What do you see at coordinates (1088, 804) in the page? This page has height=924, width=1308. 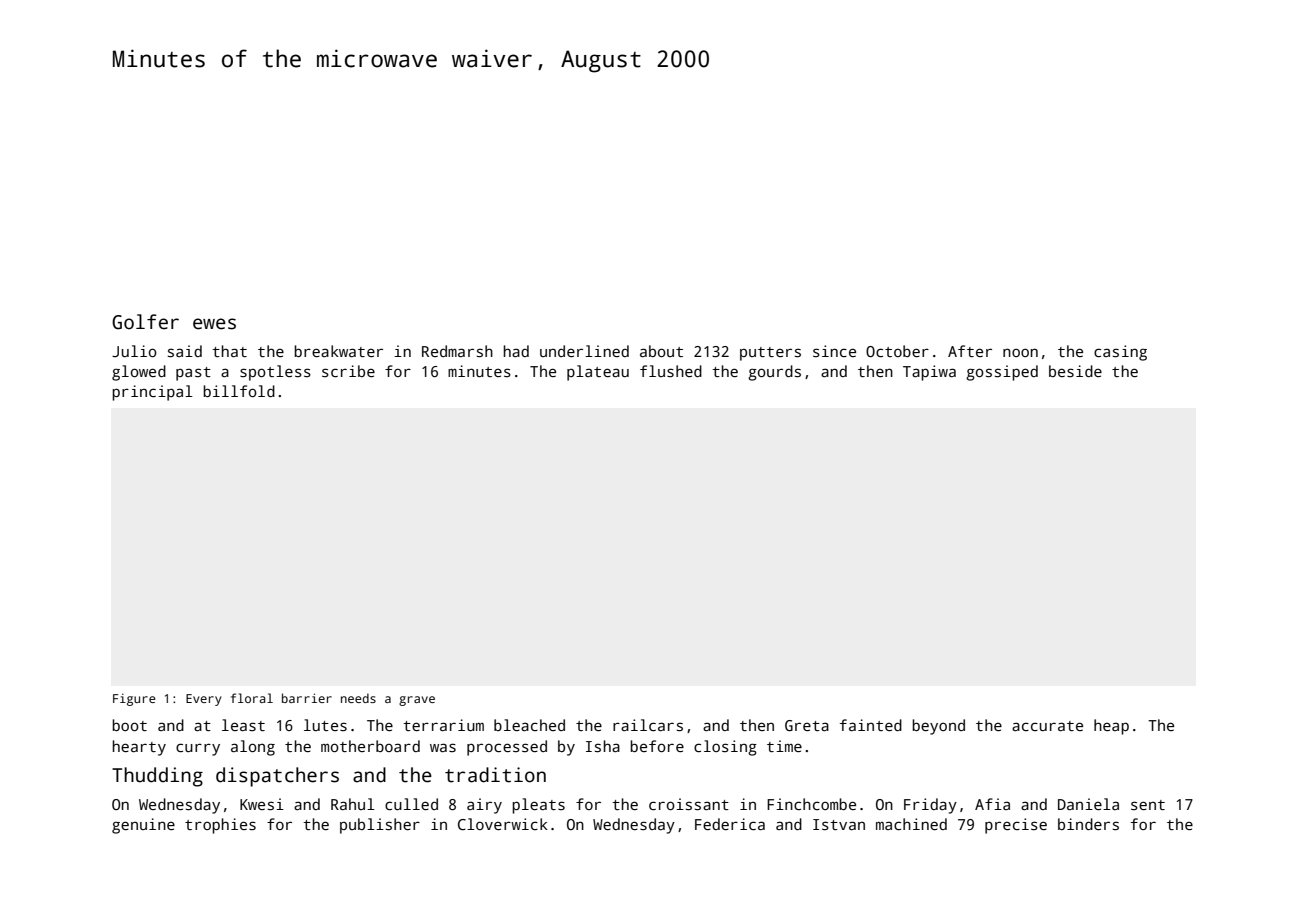 I see `Daniela` at bounding box center [1088, 804].
